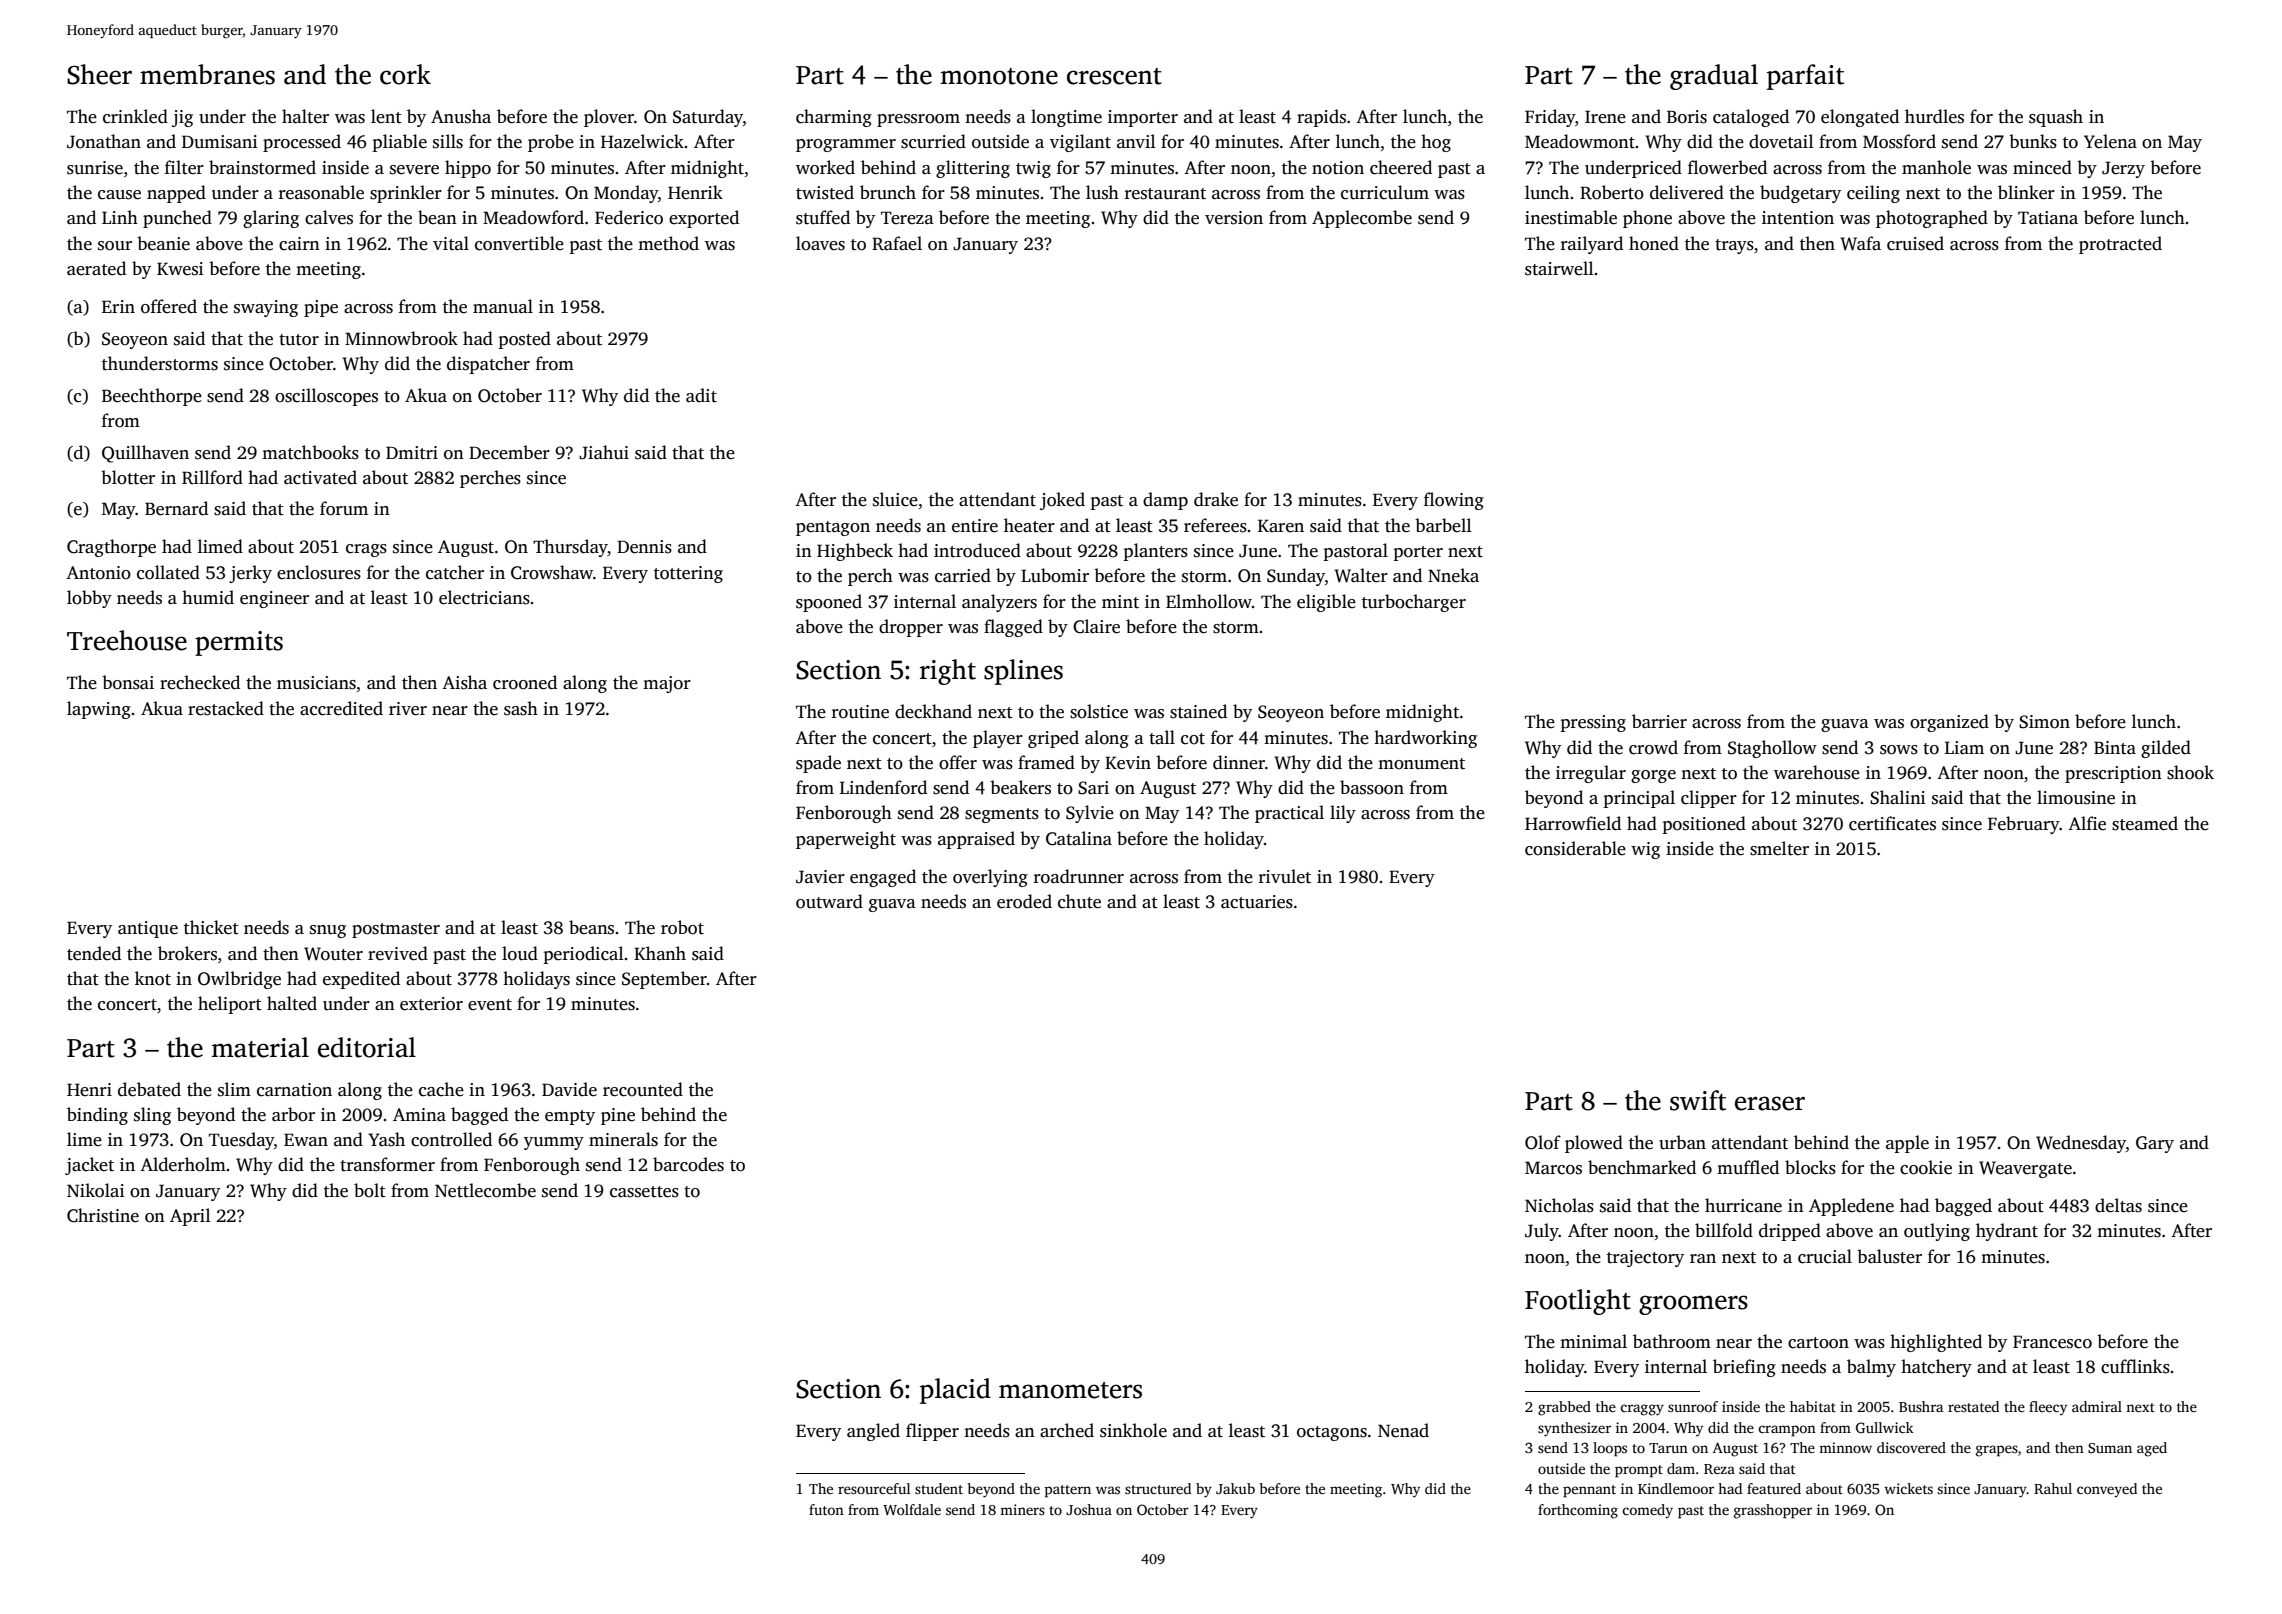  I want to click on collated, so click(168, 572).
